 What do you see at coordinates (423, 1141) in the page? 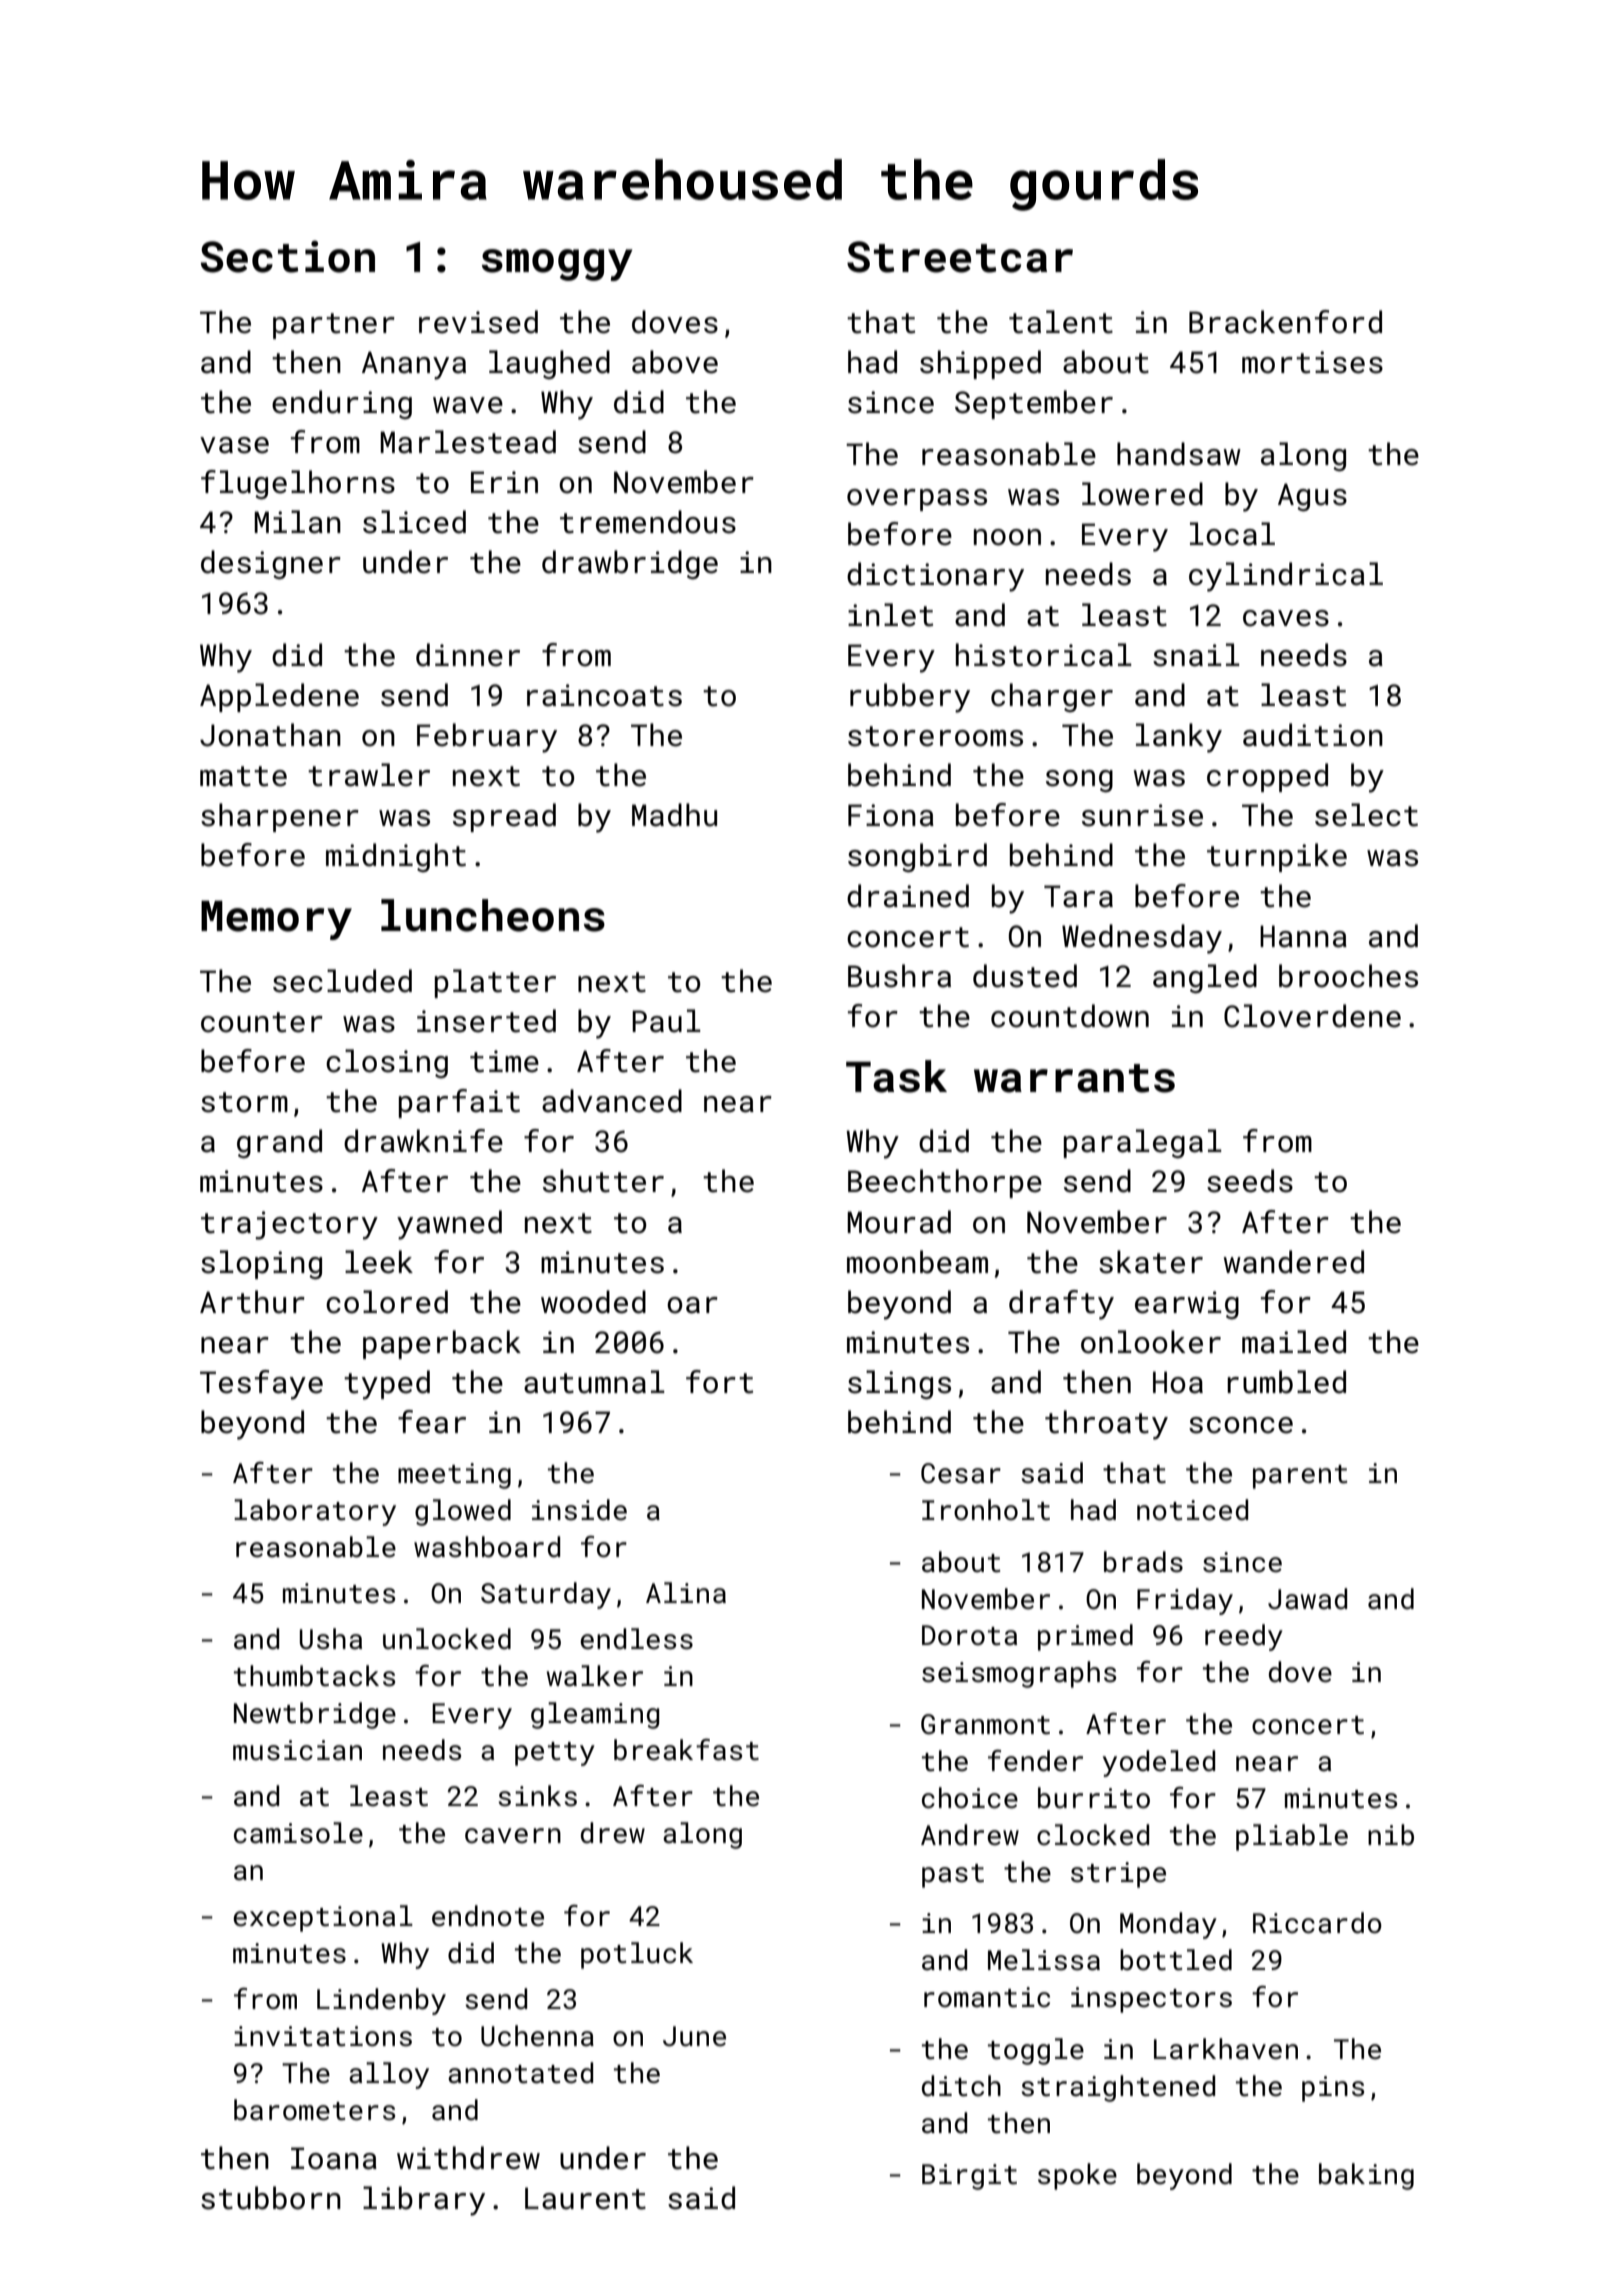
I see `drawknife` at bounding box center [423, 1141].
